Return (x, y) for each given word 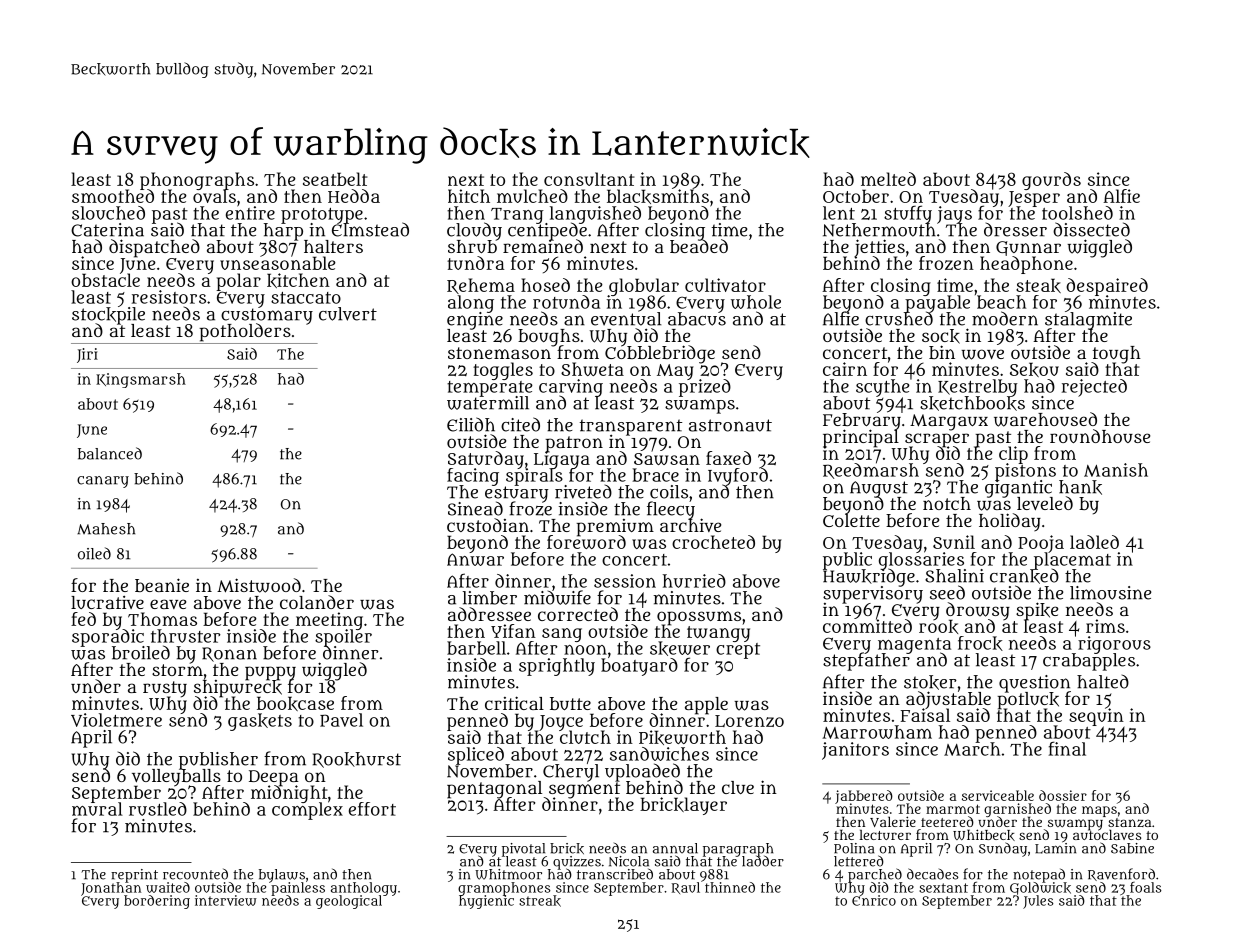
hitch (469, 196)
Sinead (475, 508)
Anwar (475, 559)
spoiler (343, 638)
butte (570, 703)
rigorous (1114, 645)
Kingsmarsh (141, 380)
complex (307, 811)
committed (867, 626)
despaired (1107, 286)
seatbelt (335, 179)
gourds (1051, 181)
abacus (697, 319)
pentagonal (496, 789)
